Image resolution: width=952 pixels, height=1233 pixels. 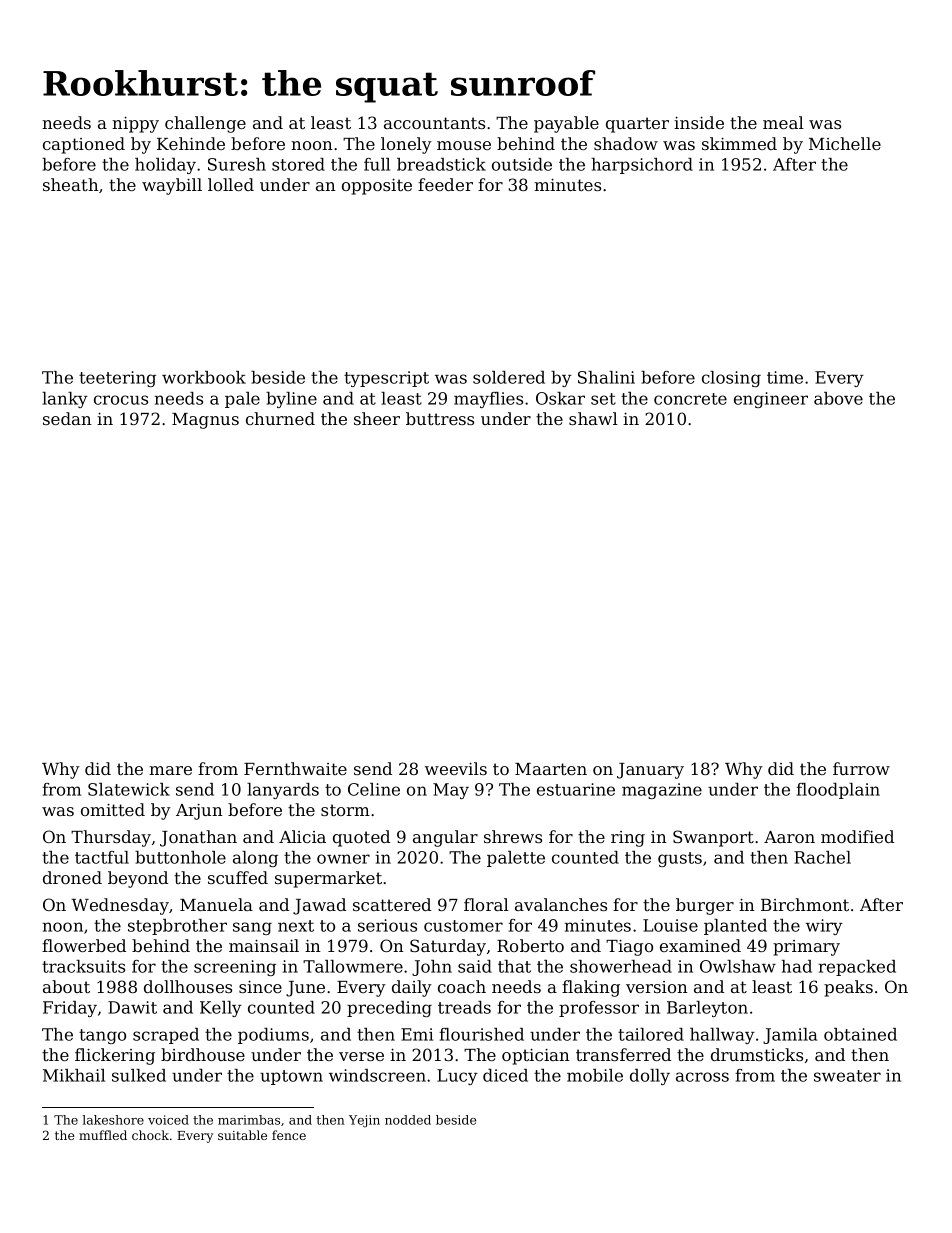 What do you see at coordinates (71, 184) in the image?
I see `sheath` at bounding box center [71, 184].
